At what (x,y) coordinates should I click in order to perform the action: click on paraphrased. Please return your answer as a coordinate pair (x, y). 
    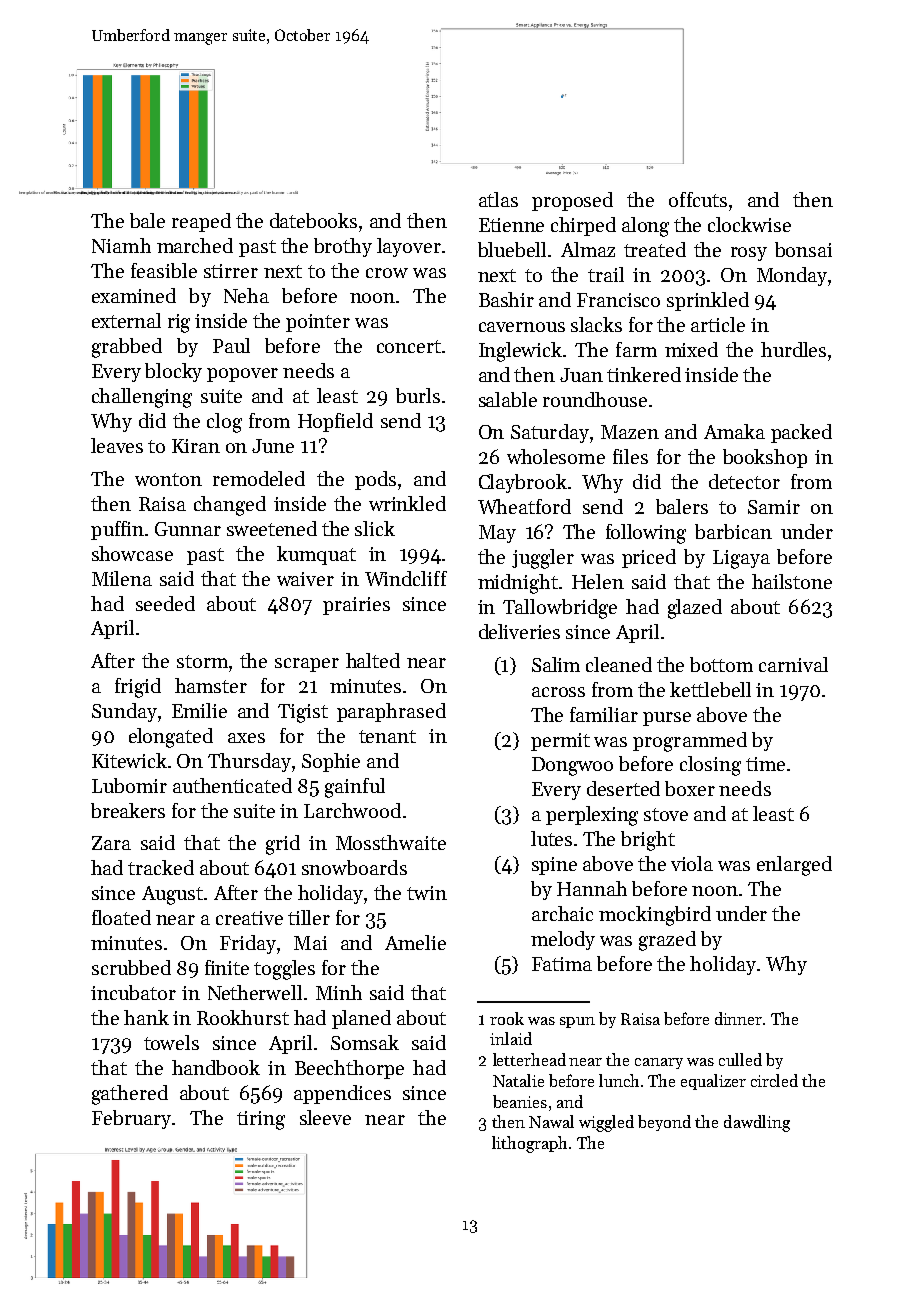
    Looking at the image, I should click on (391, 712).
